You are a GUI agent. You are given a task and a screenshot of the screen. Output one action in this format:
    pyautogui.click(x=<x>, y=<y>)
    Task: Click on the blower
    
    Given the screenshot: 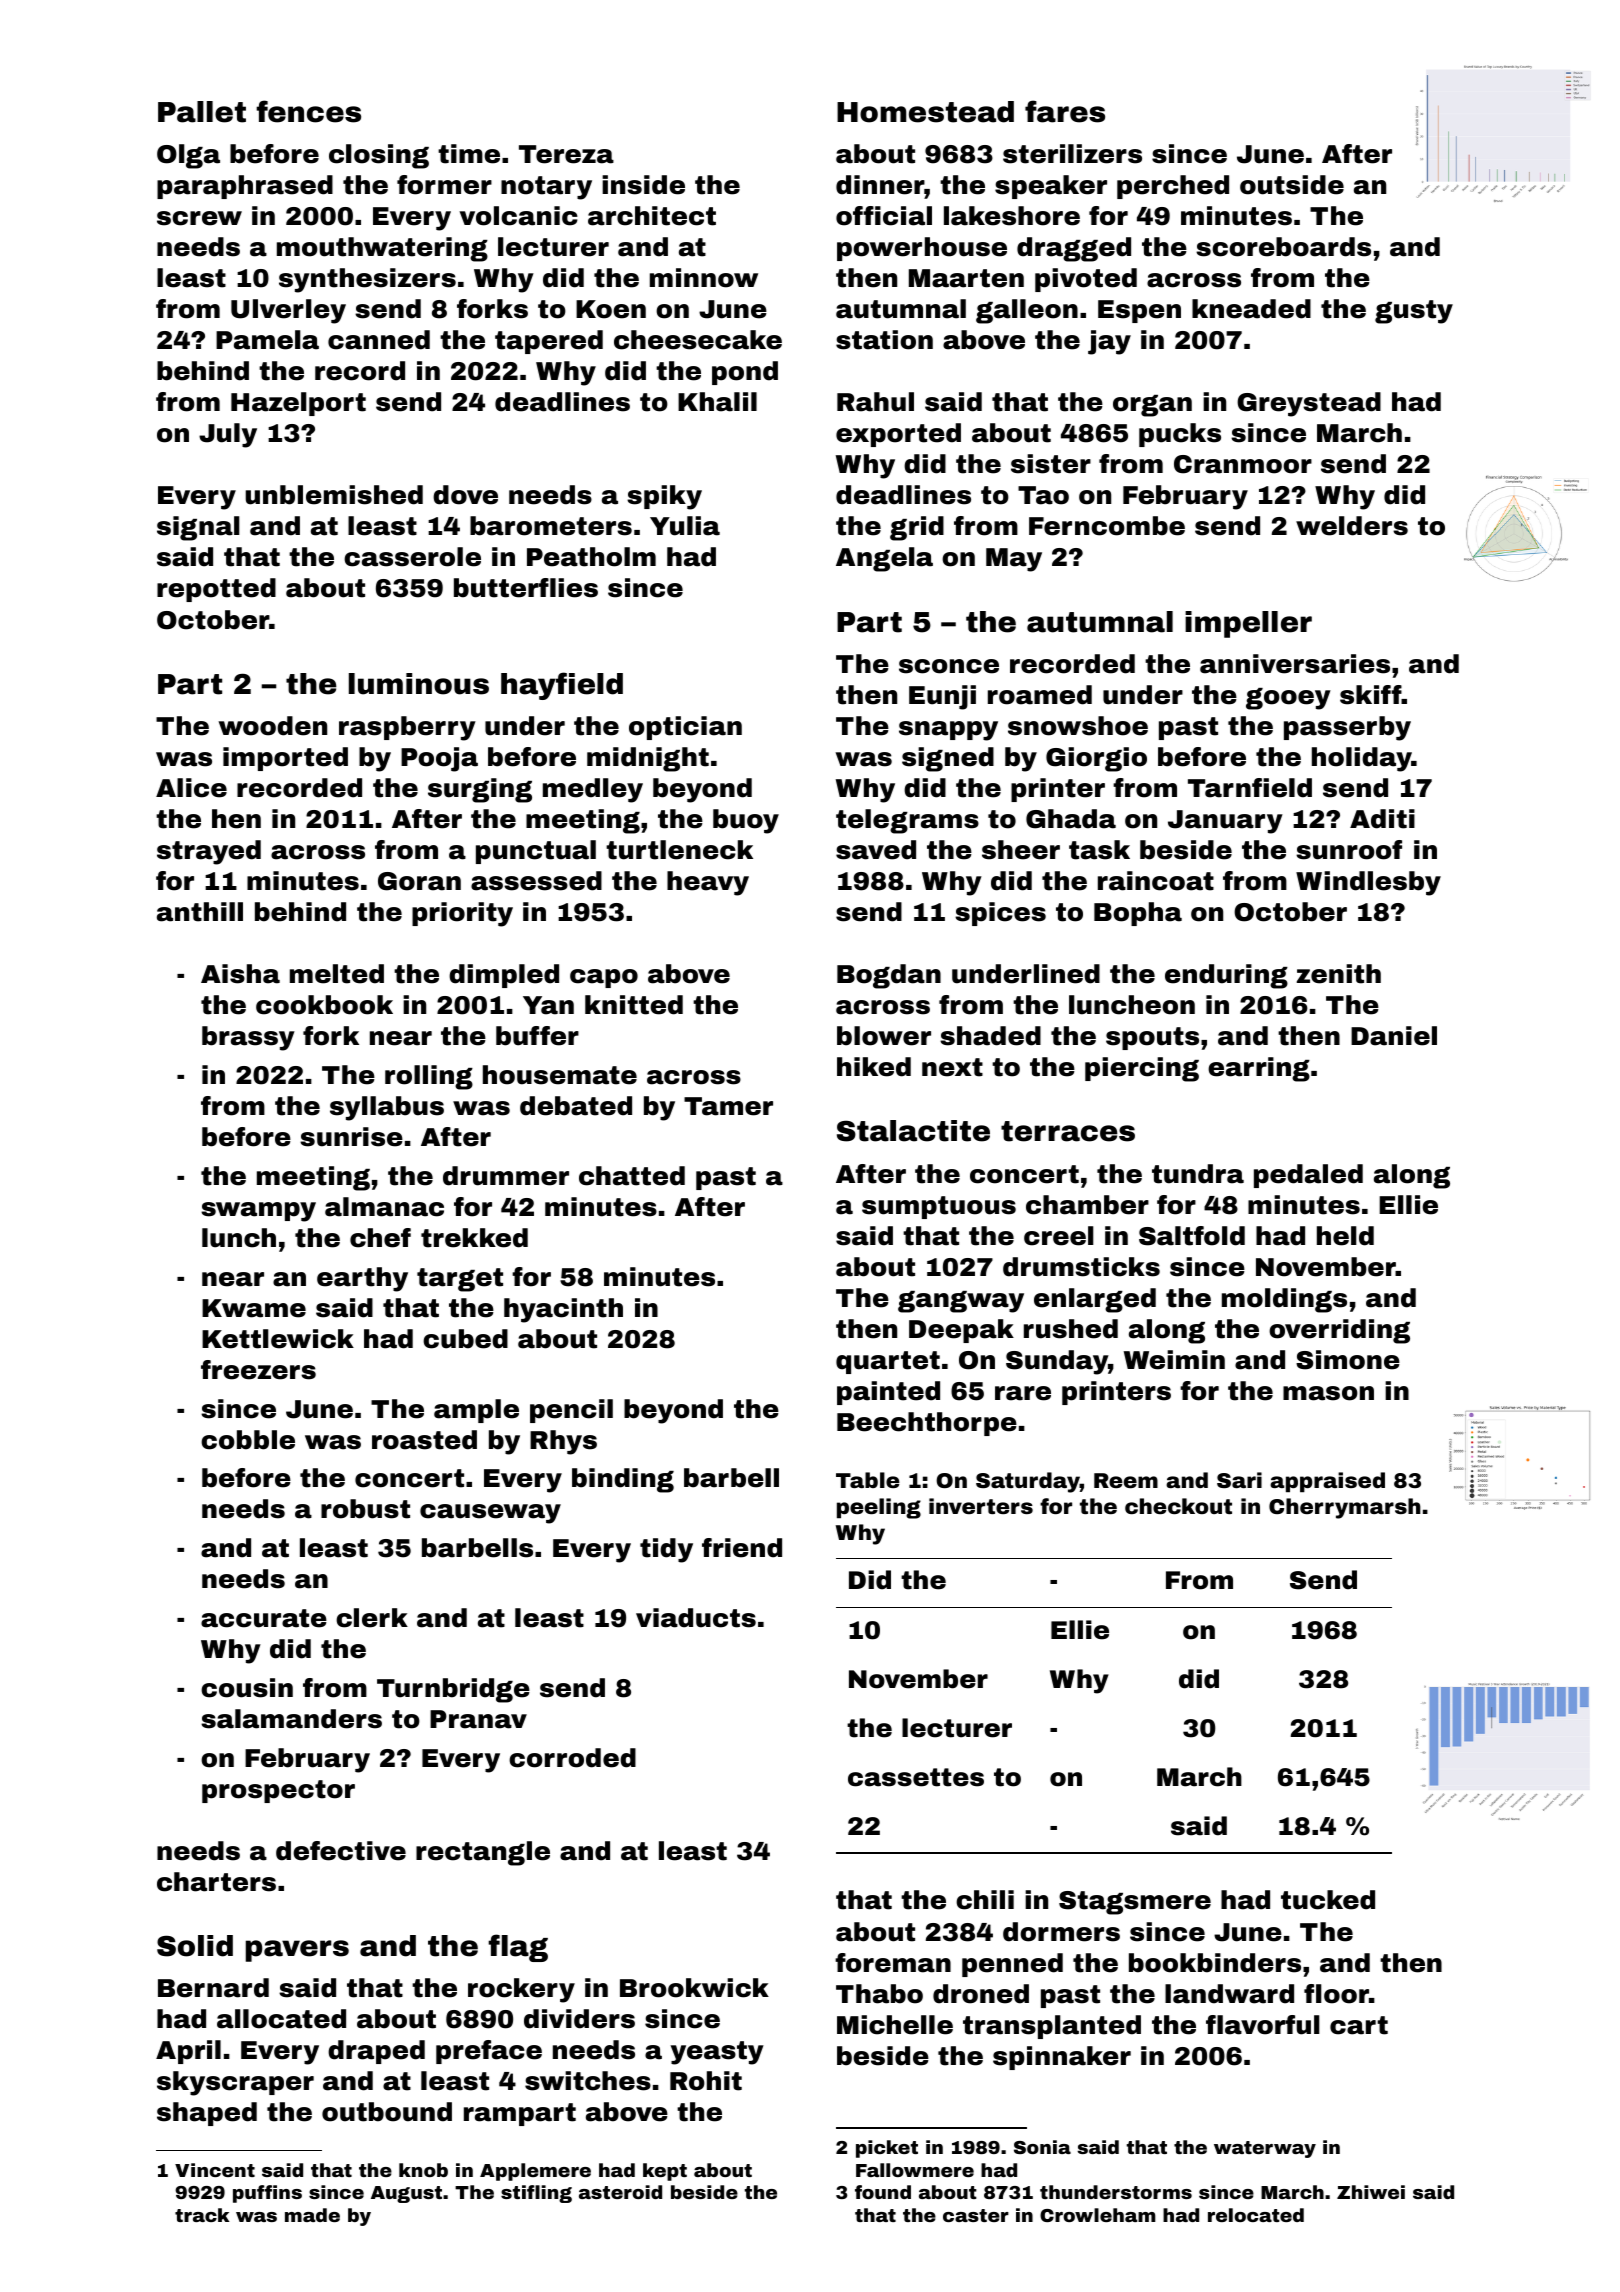 What is the action you would take?
    pyautogui.click(x=884, y=1036)
